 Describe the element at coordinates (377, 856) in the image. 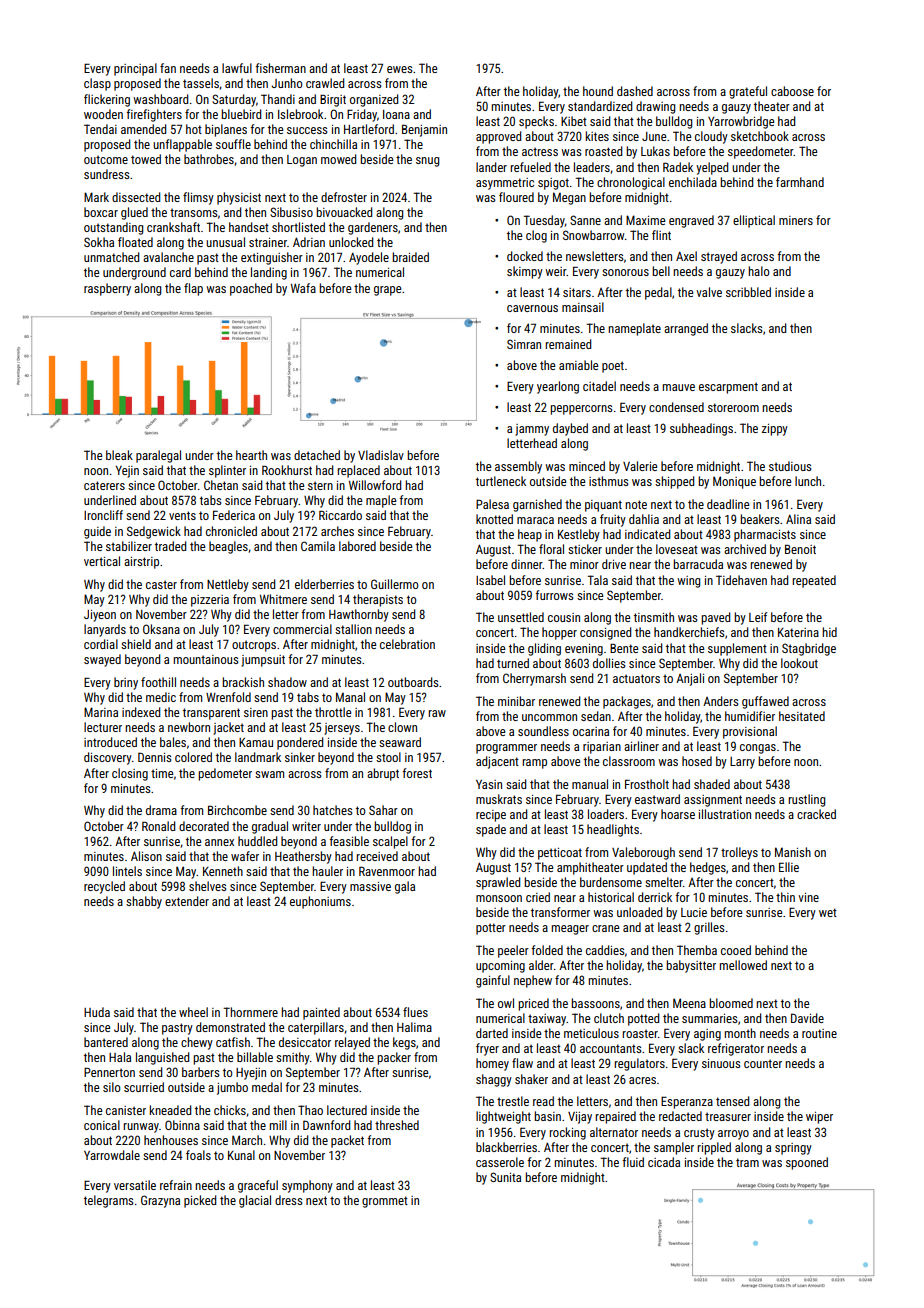

I see `received` at that location.
